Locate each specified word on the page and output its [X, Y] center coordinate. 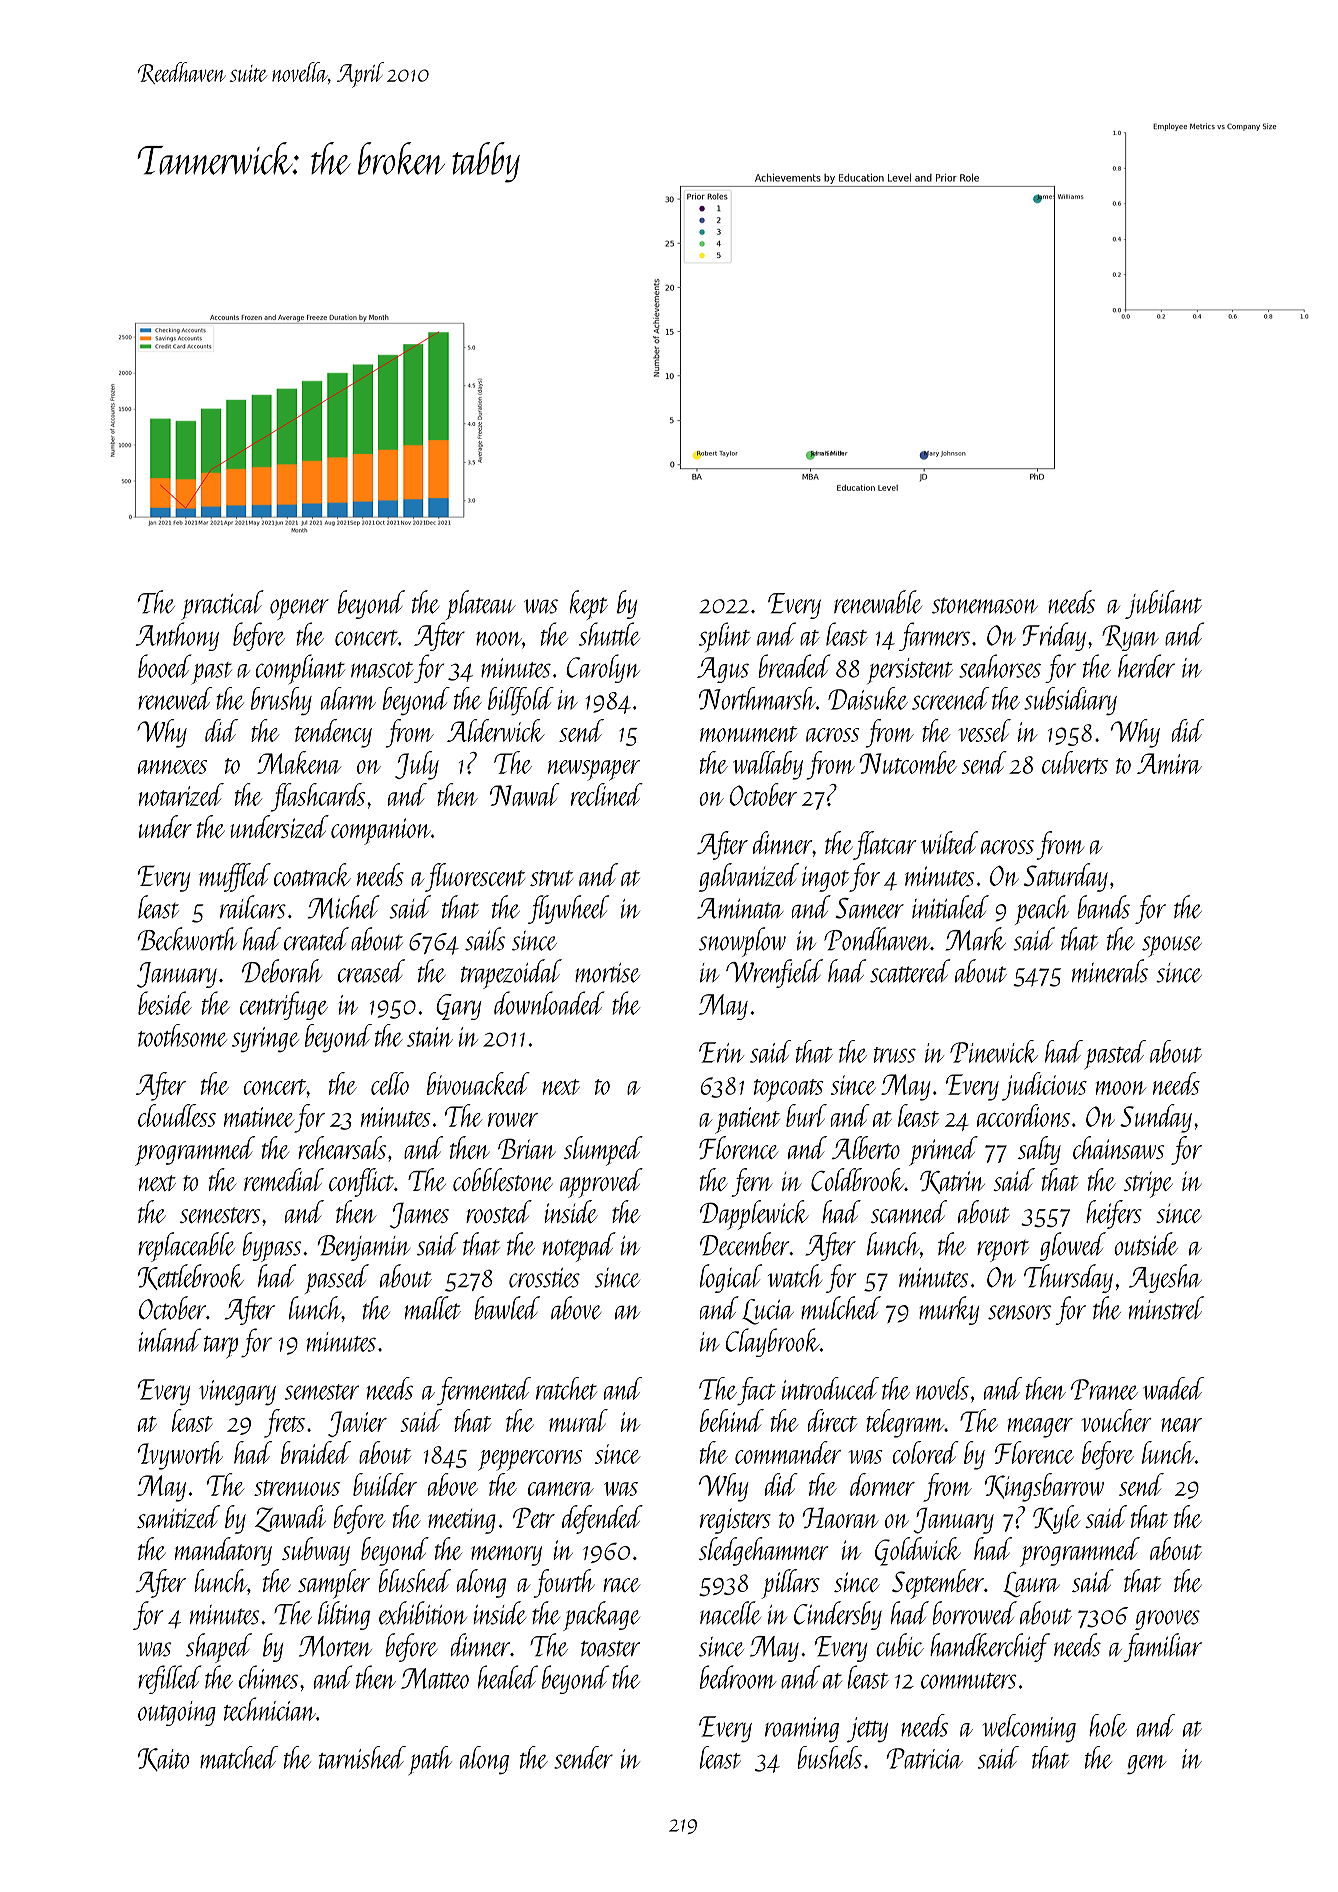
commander [788, 1452]
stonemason [985, 605]
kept [589, 605]
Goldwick [918, 1551]
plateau [481, 605]
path [430, 1760]
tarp [221, 1347]
